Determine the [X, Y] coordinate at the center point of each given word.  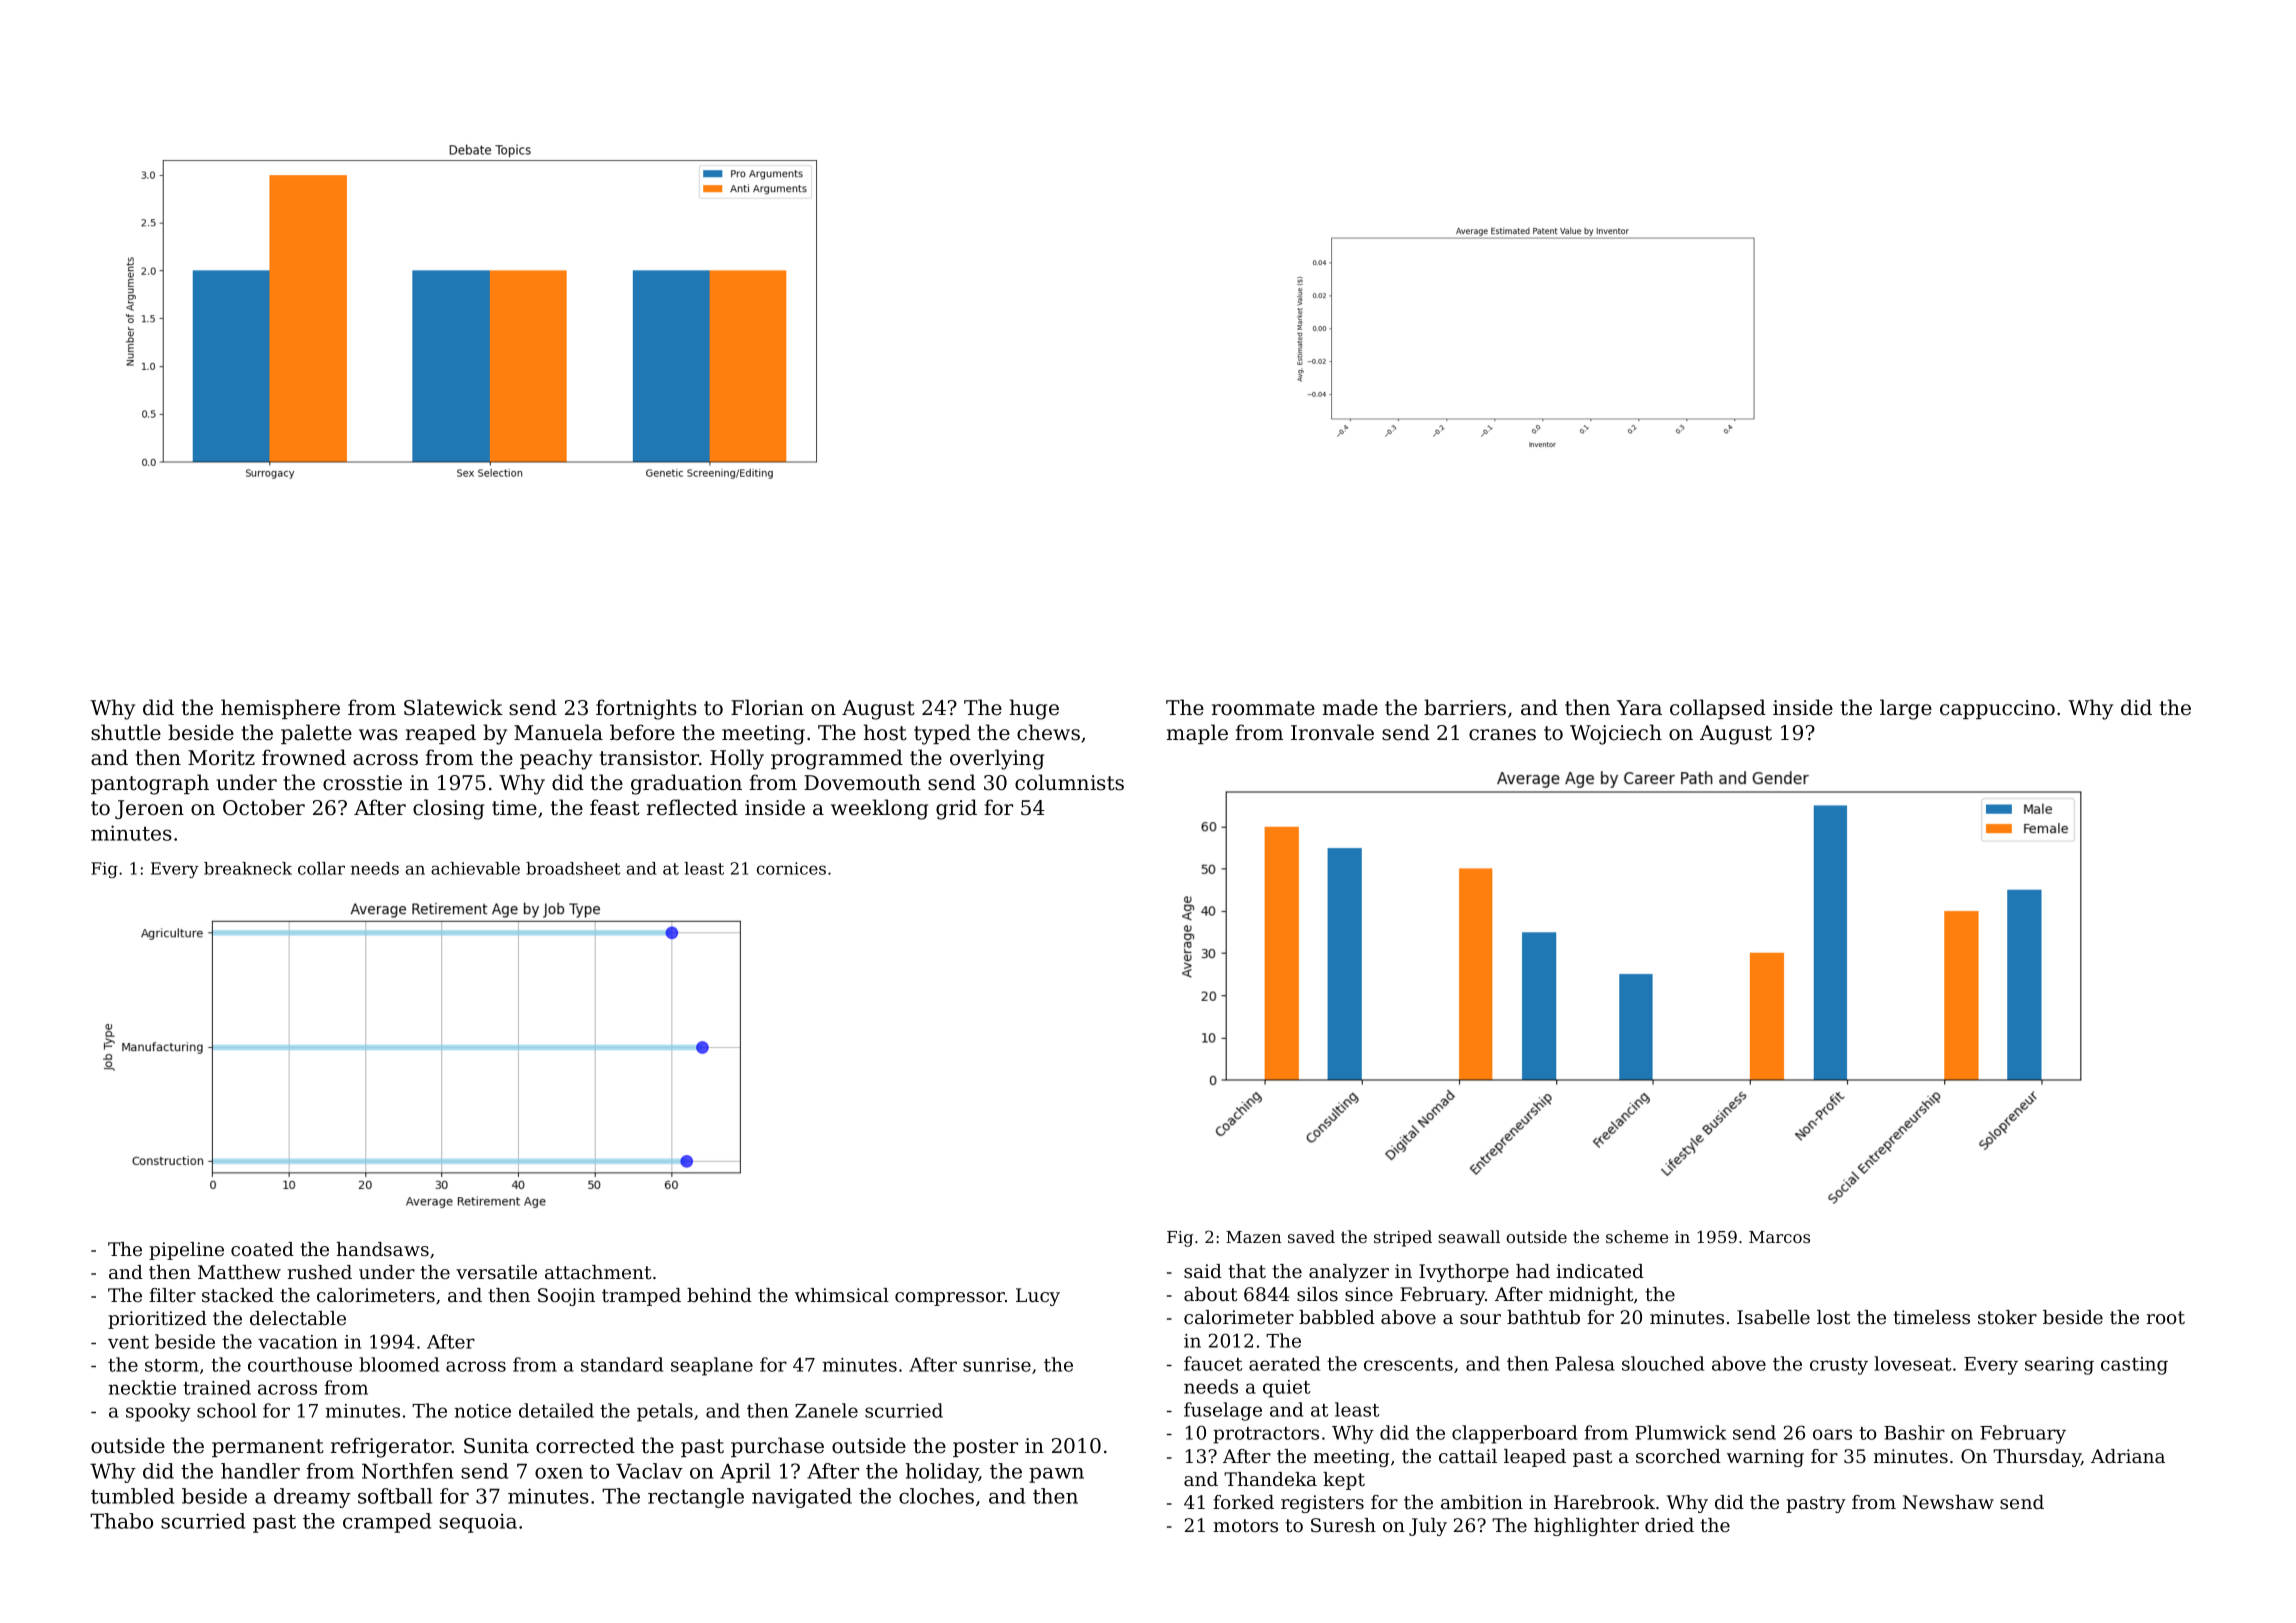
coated [262, 1249]
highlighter [1586, 1527]
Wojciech [1616, 734]
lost [1833, 1317]
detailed [556, 1410]
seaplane [712, 1366]
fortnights [646, 709]
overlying [997, 759]
